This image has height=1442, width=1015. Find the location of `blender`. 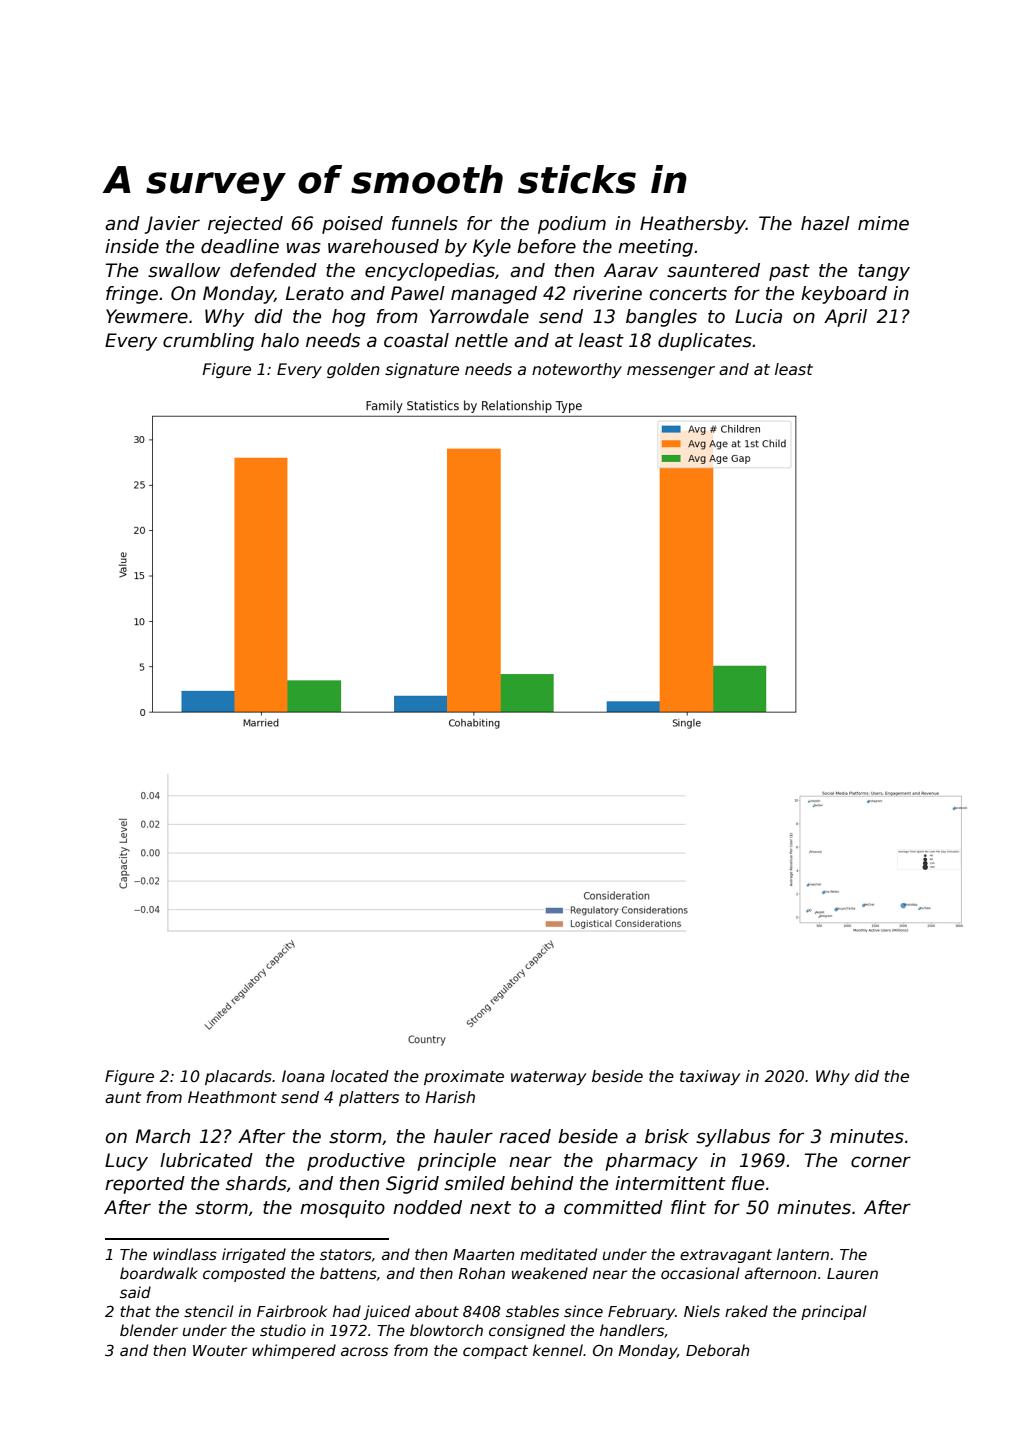

blender is located at coordinates (149, 1330).
